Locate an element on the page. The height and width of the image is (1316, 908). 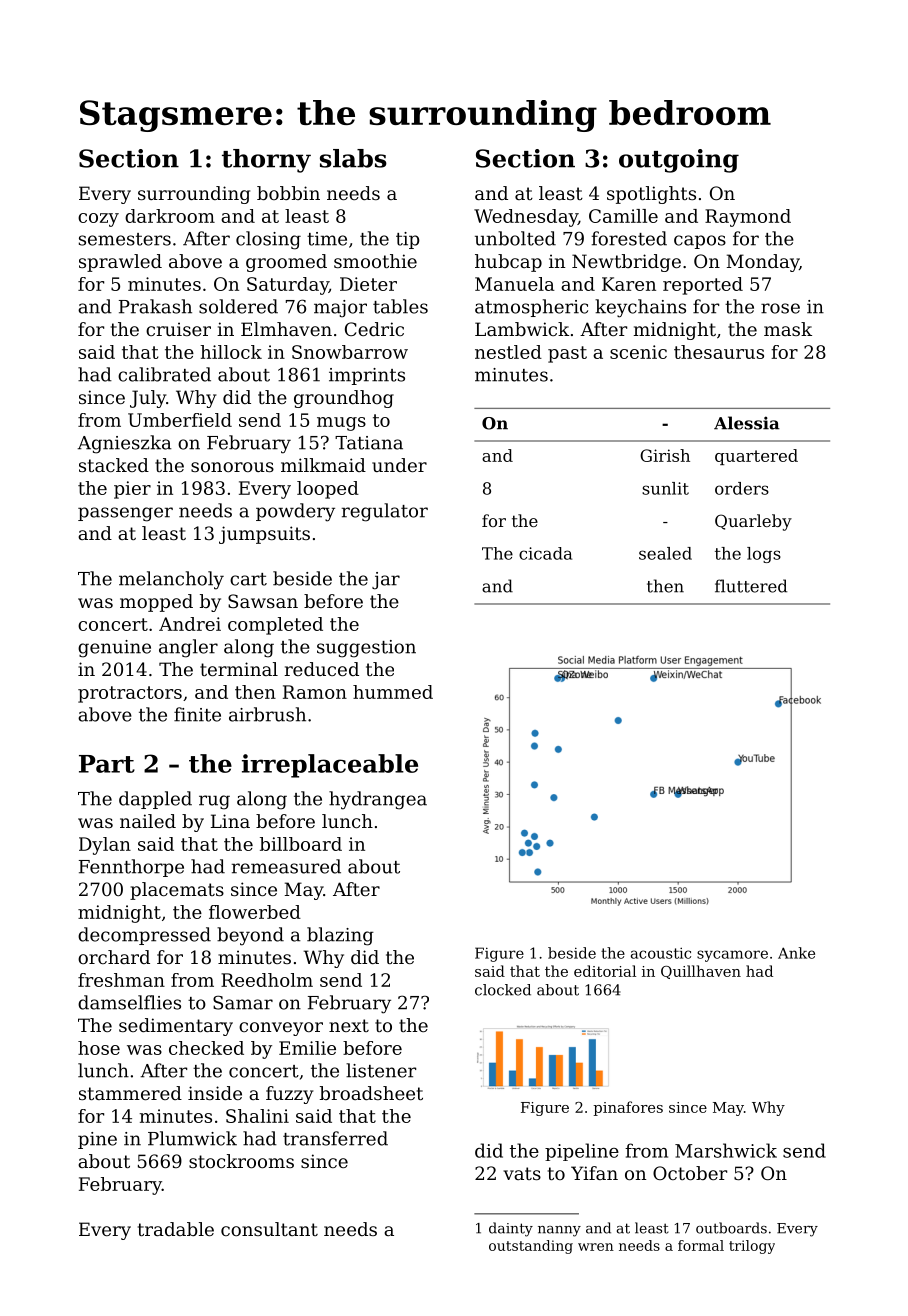
tradable is located at coordinates (176, 1229).
